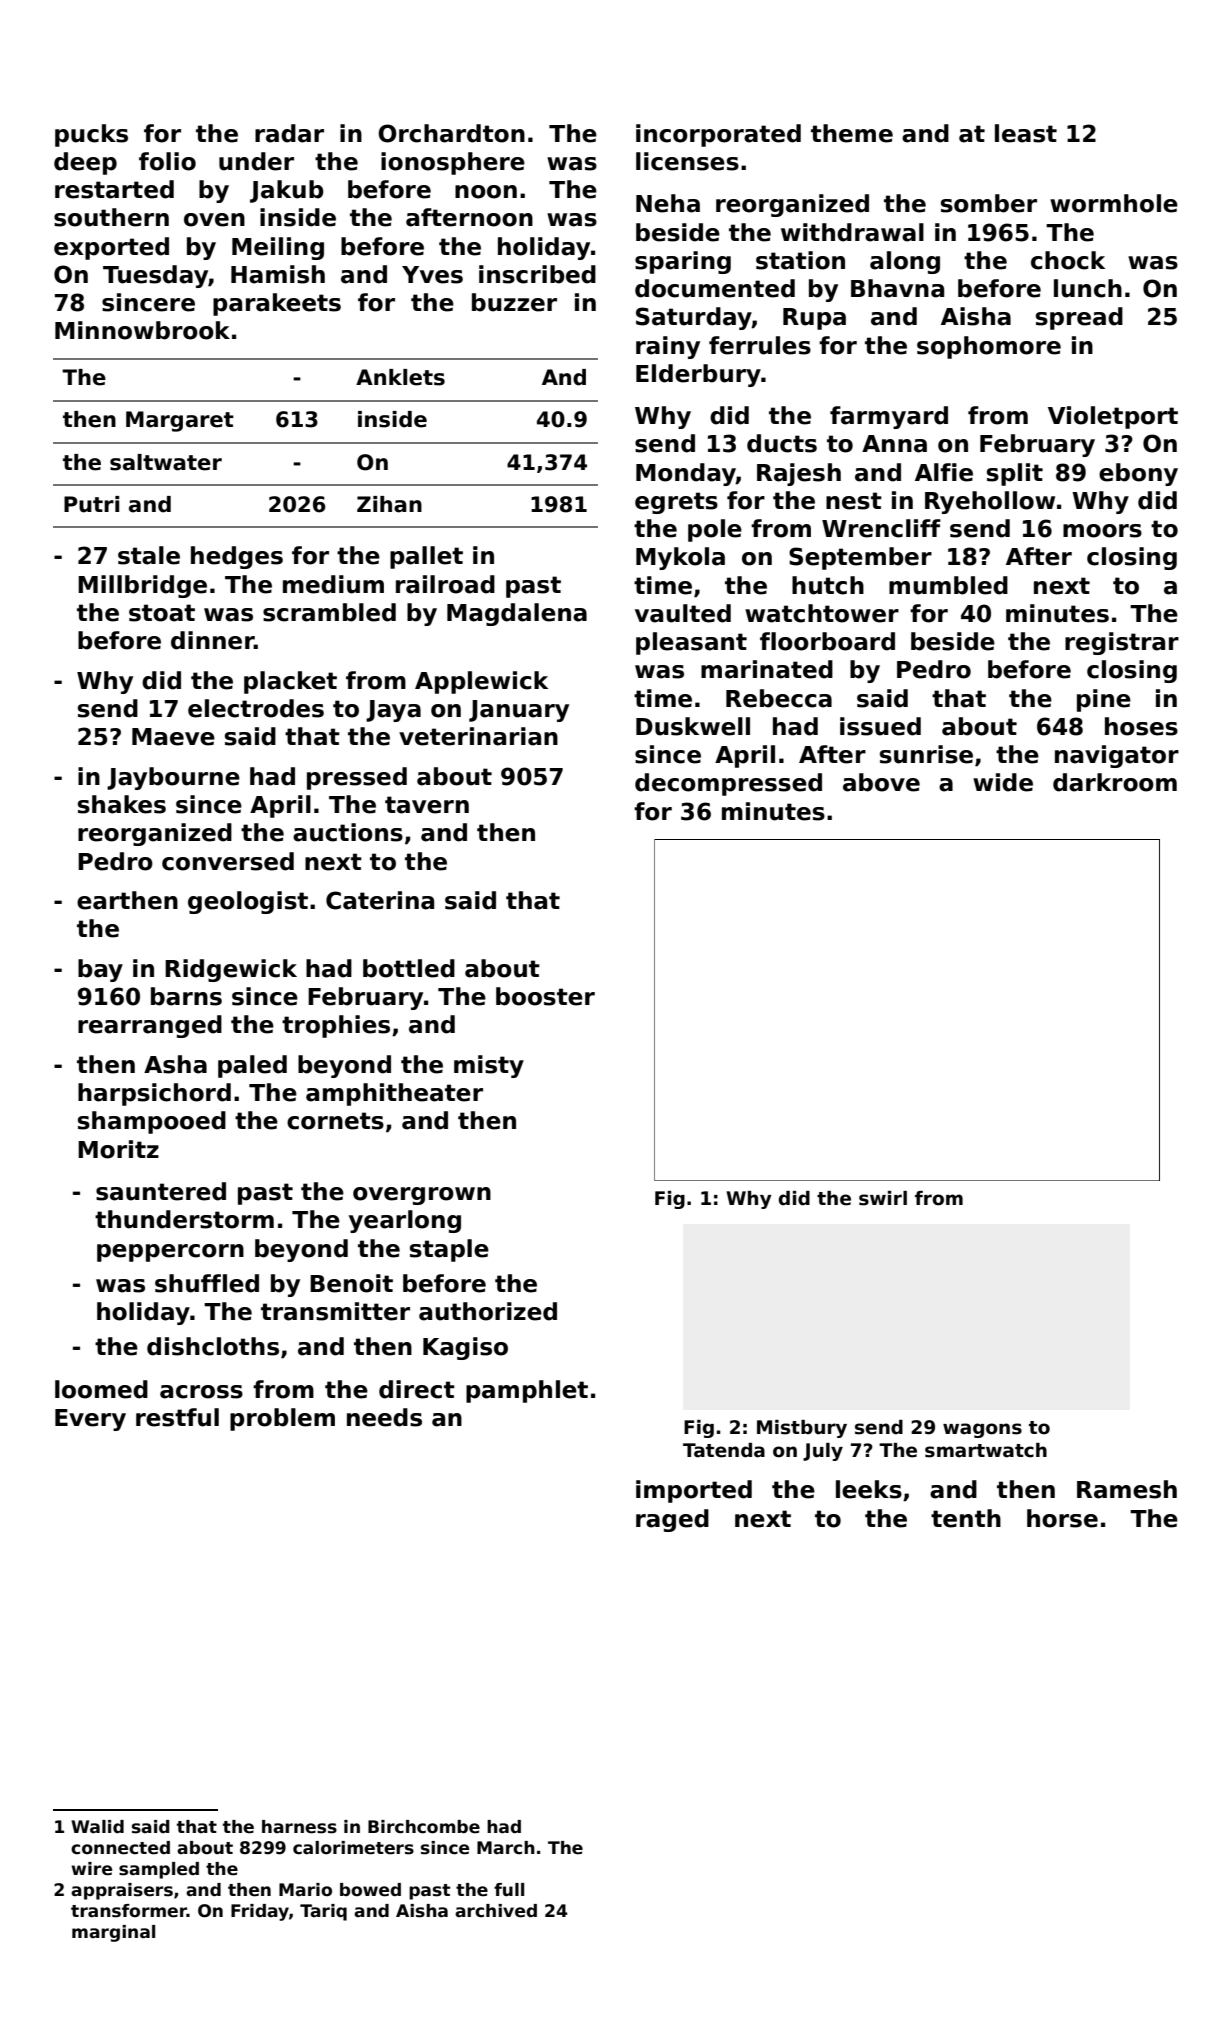 The image size is (1232, 2030). Describe the element at coordinates (177, 1417) in the image. I see `restful` at that location.
